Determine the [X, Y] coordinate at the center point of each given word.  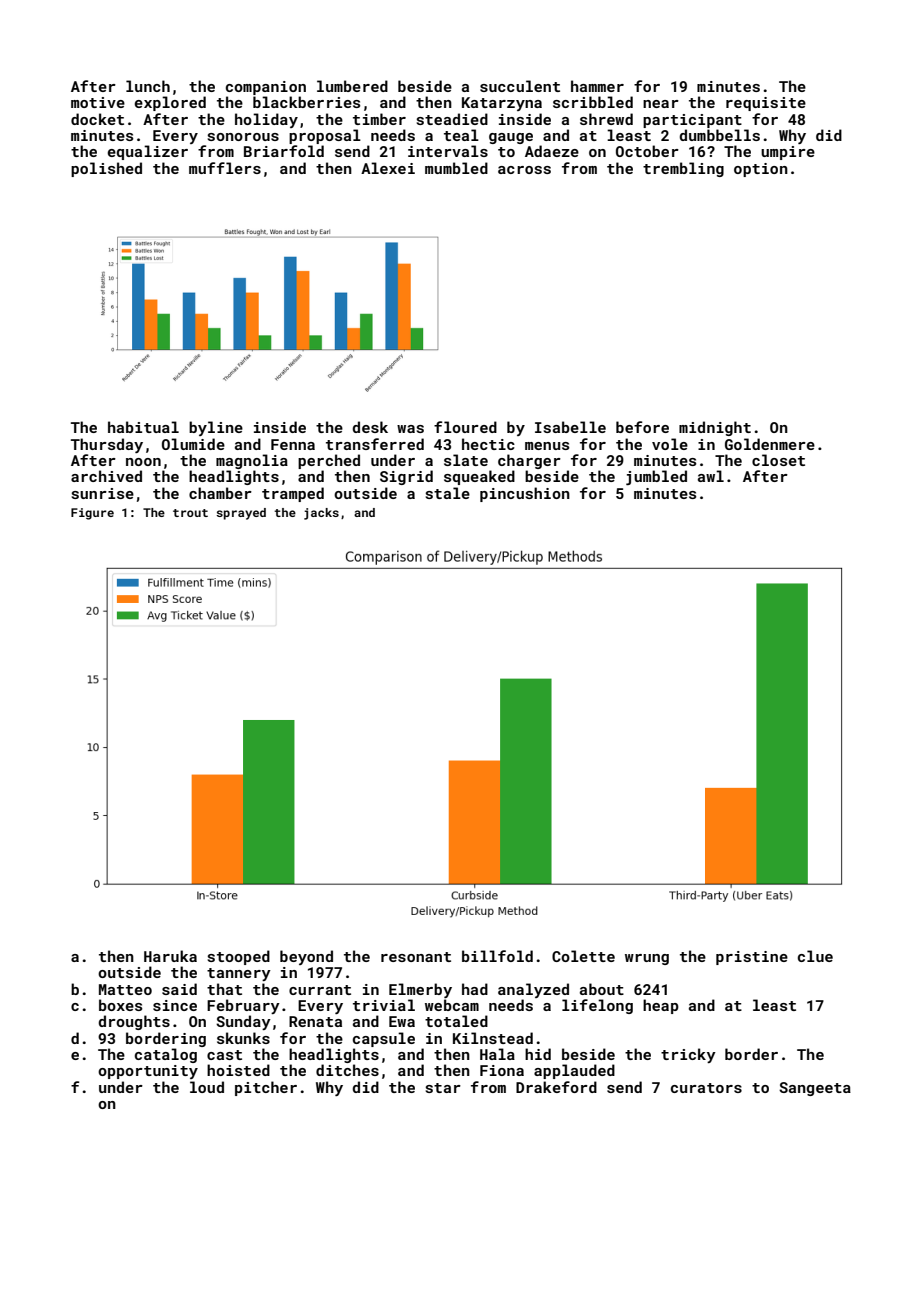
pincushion [525, 494]
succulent [520, 86]
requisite [766, 104]
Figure [92, 514]
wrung [647, 959]
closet [778, 460]
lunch [148, 86]
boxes [120, 1005]
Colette [583, 956]
